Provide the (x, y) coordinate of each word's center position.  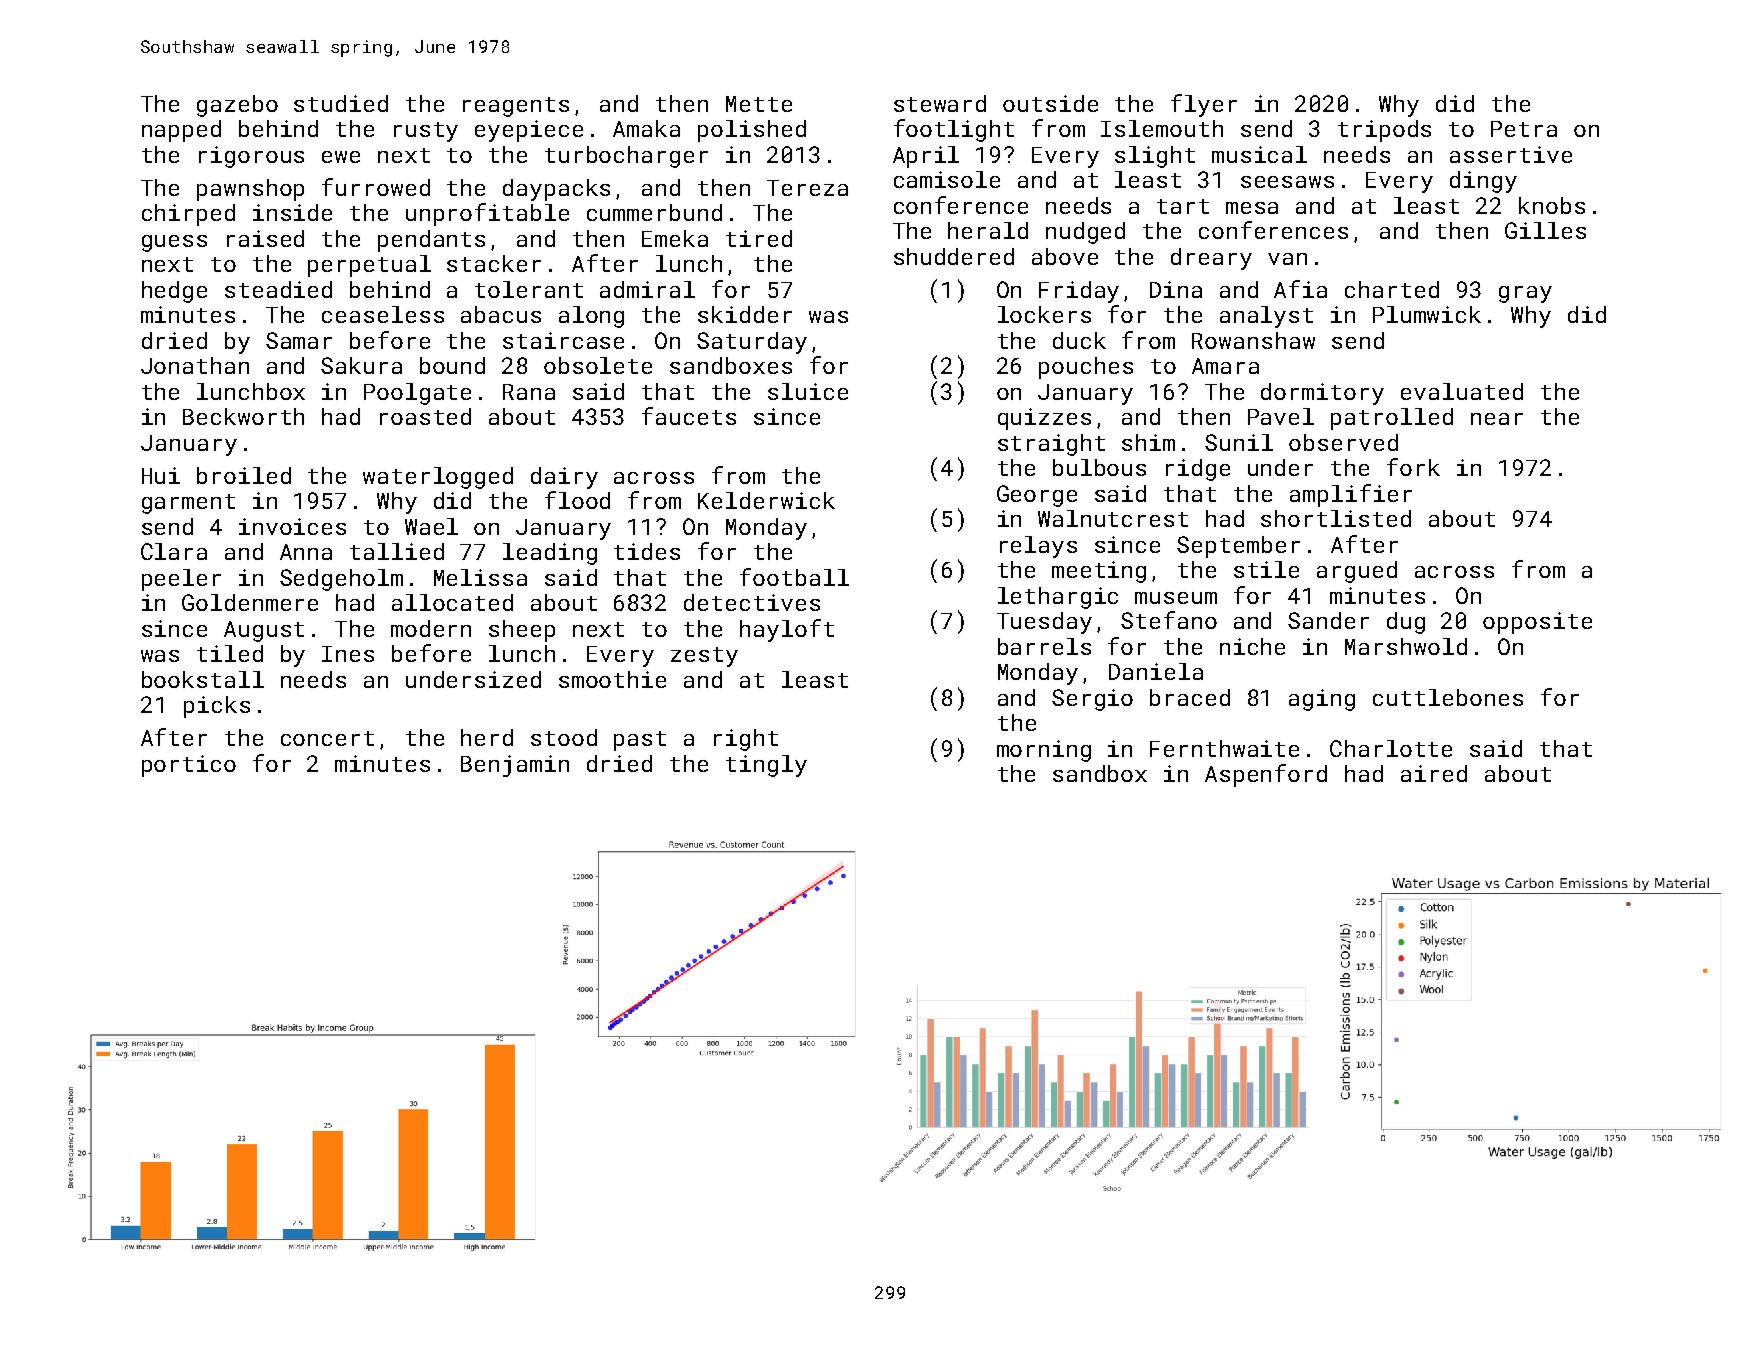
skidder (745, 314)
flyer (1204, 105)
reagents (516, 107)
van (1287, 259)
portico (189, 766)
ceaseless (383, 314)
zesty (704, 657)
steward (940, 103)
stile (1266, 569)
